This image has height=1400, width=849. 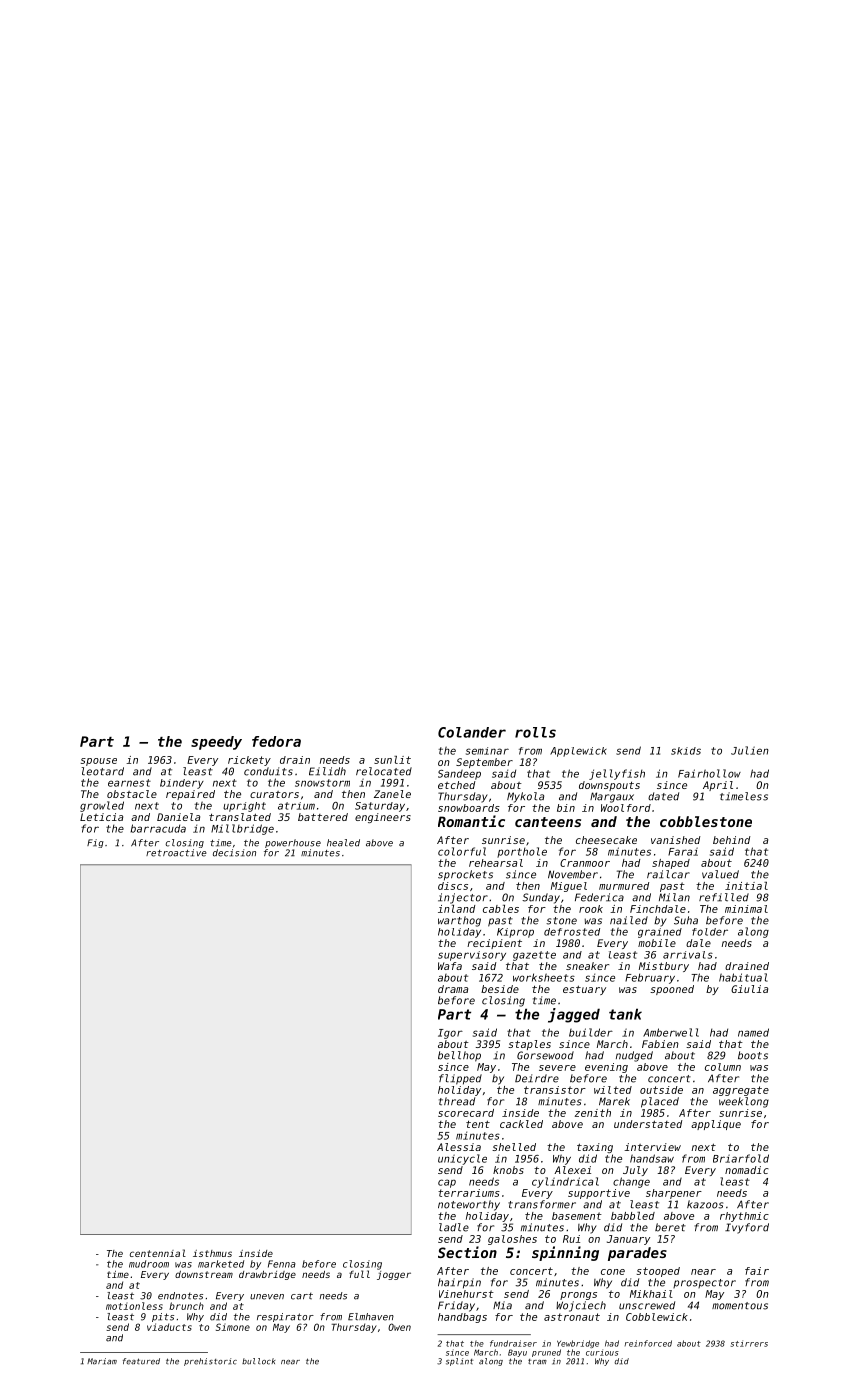 I want to click on Julien, so click(x=750, y=750).
